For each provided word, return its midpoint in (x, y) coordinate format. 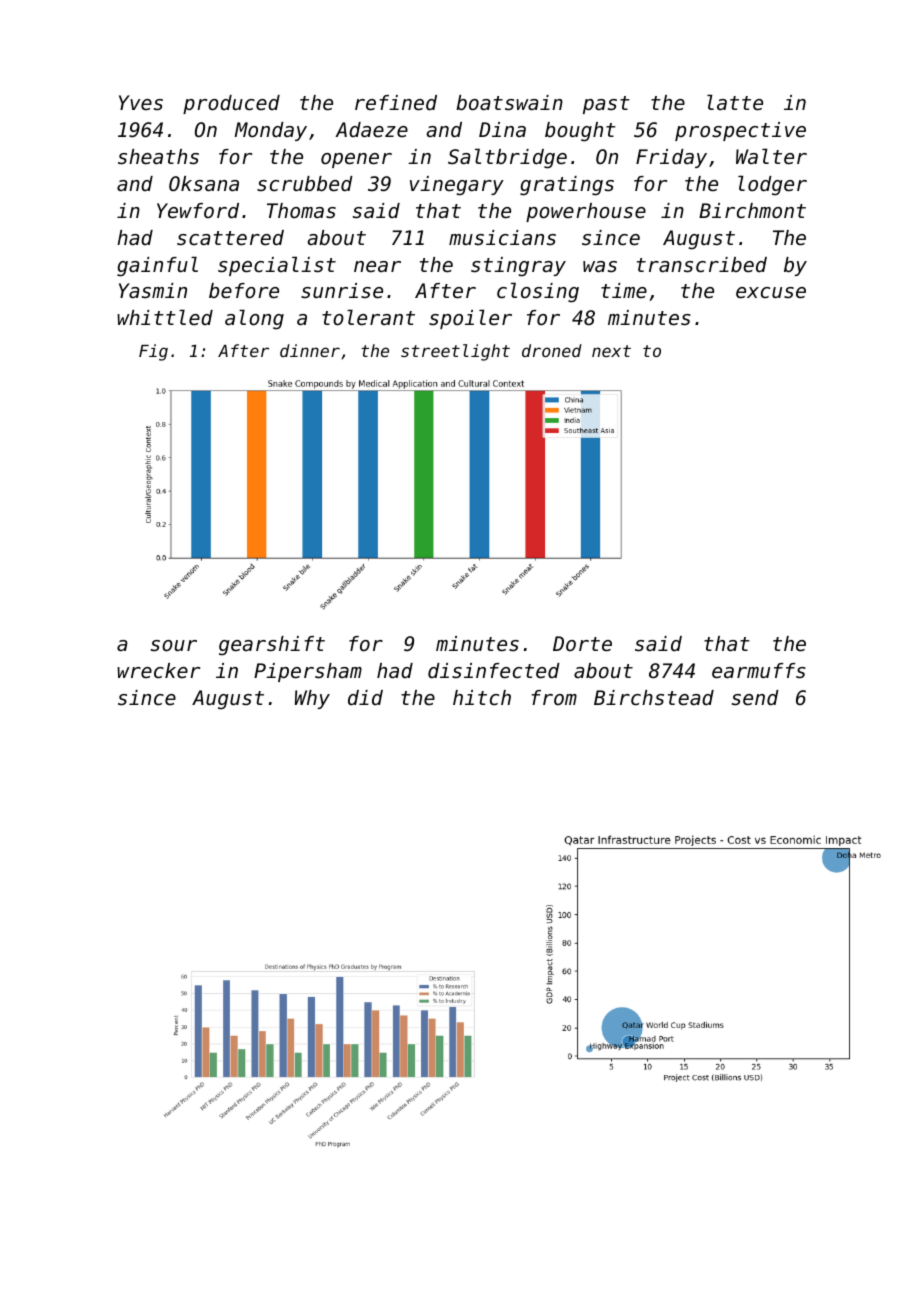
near (377, 267)
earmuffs (759, 671)
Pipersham (308, 672)
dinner (310, 350)
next (611, 351)
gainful (157, 266)
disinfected (494, 671)
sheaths (158, 157)
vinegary (457, 186)
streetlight (455, 352)
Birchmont (752, 210)
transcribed (702, 265)
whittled (165, 317)
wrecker (158, 671)
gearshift (272, 645)
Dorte (582, 644)
